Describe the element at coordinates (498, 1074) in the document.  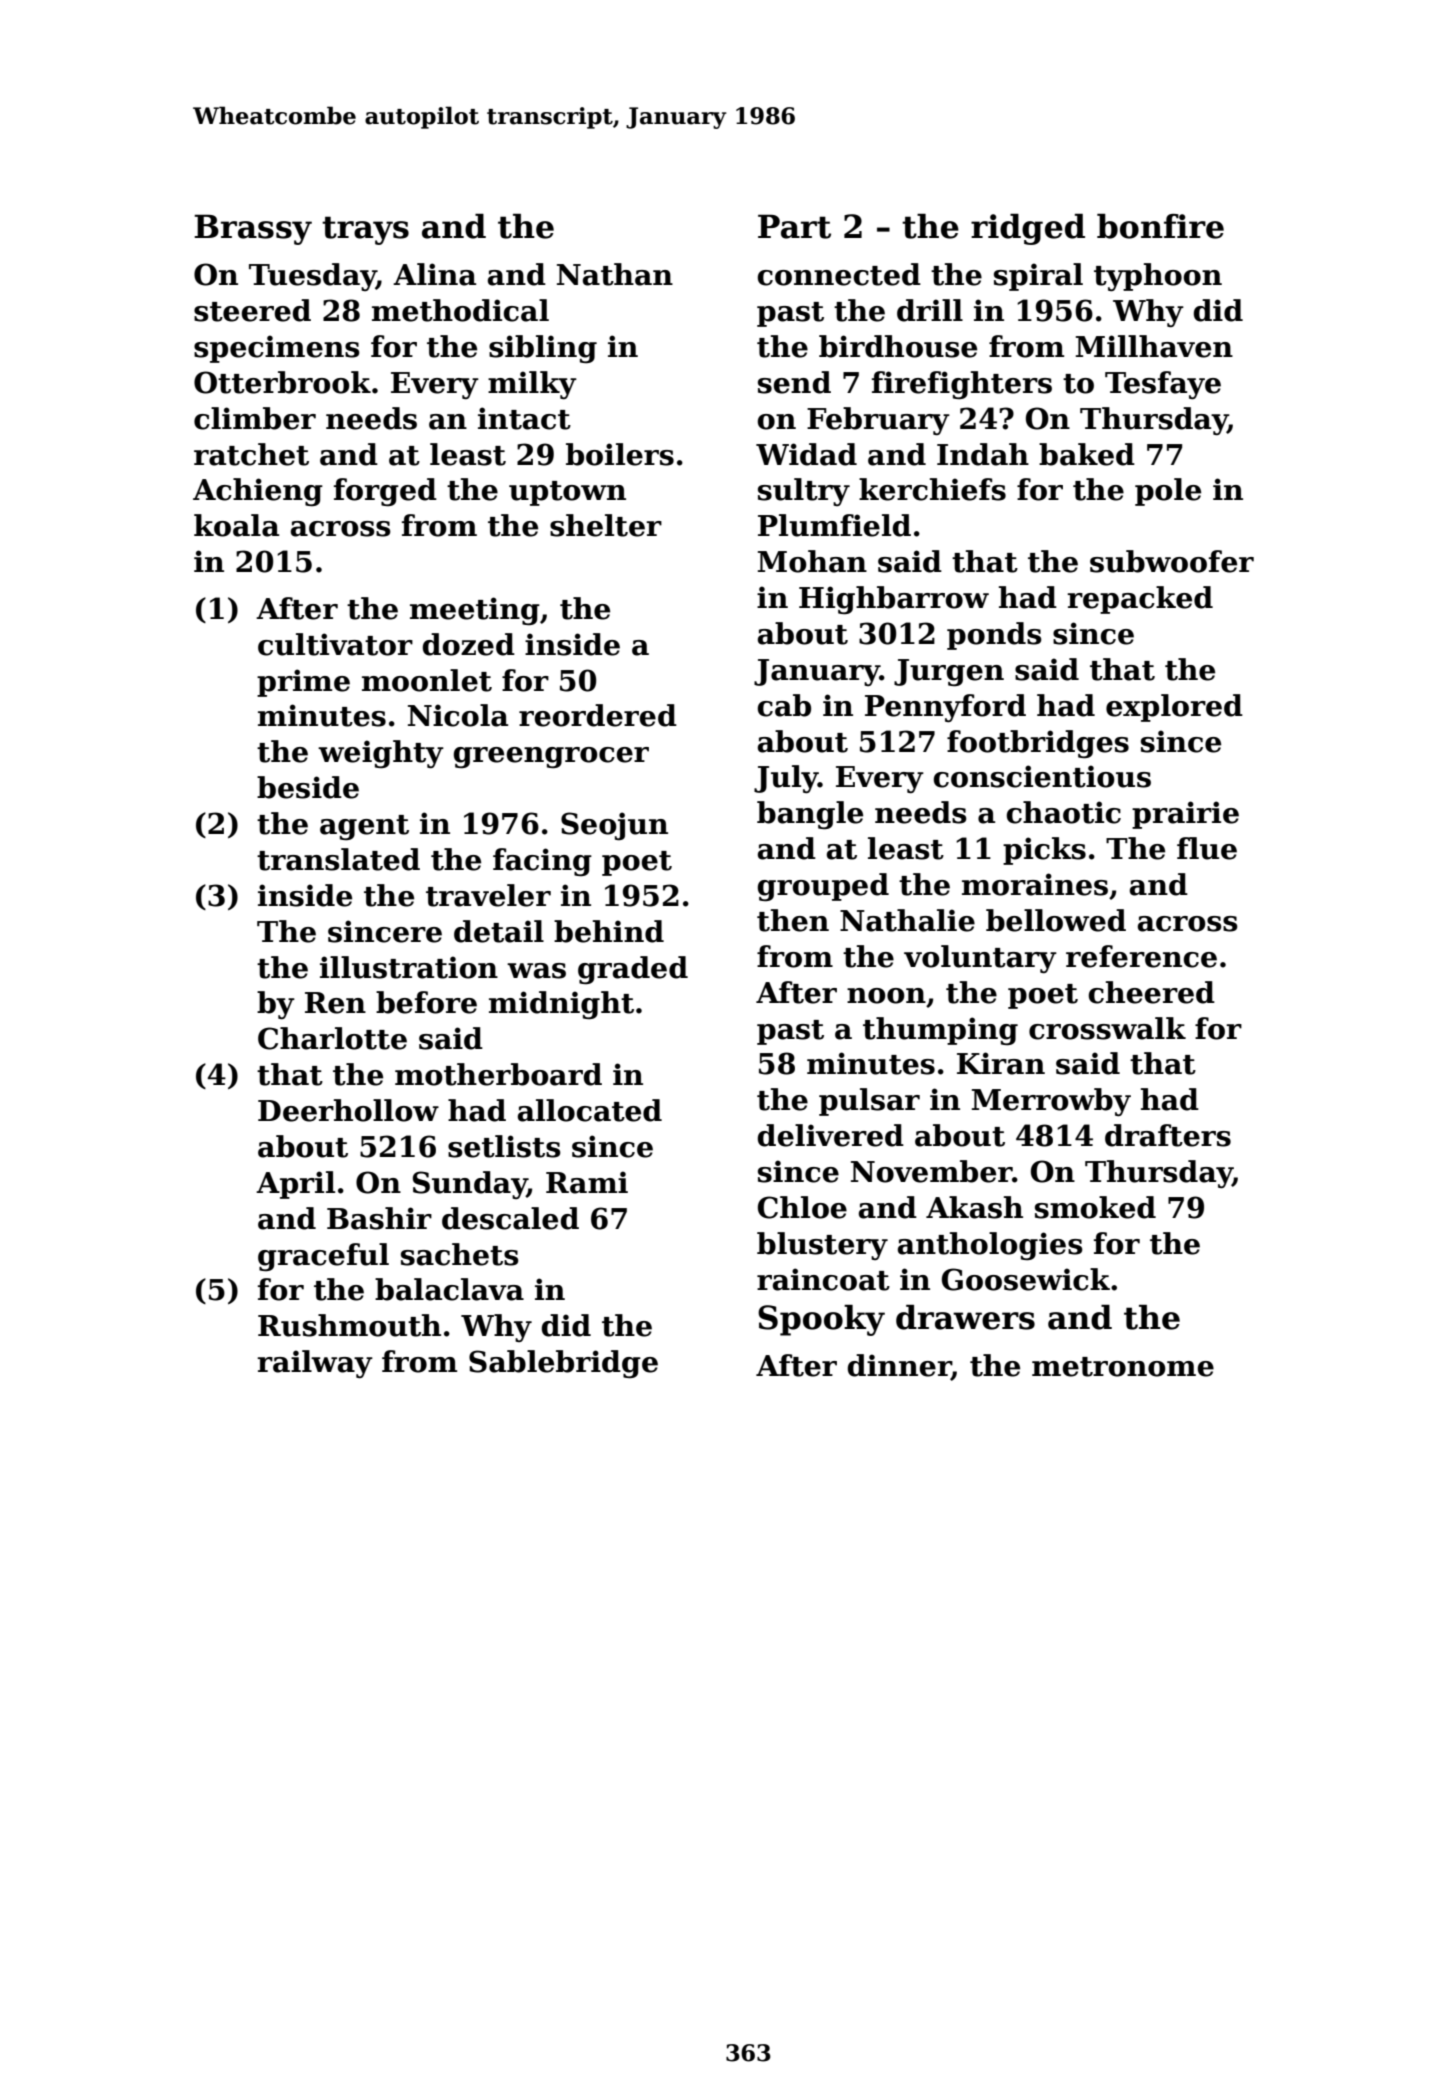
I see `motherboard` at that location.
